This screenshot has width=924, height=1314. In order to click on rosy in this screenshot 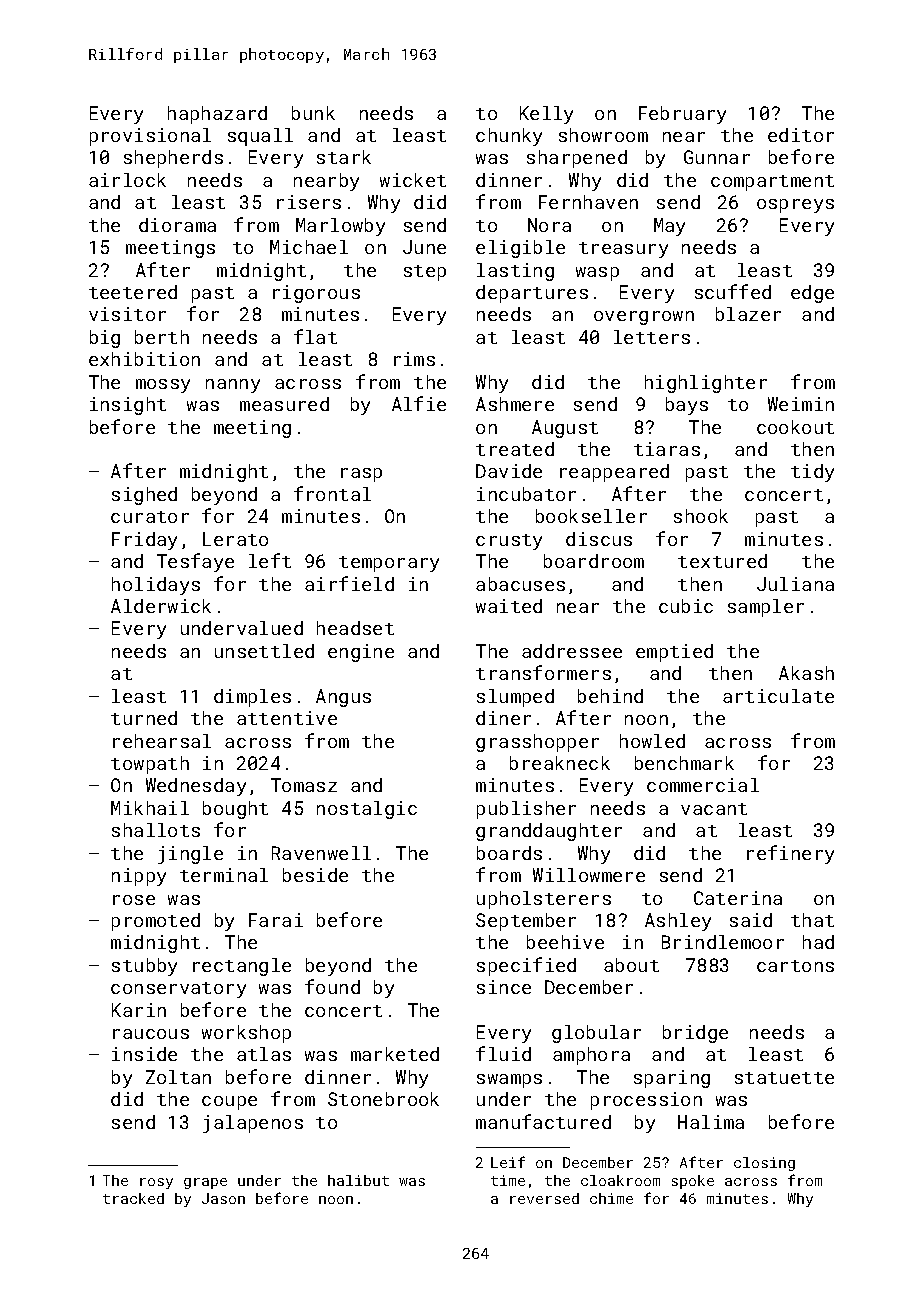, I will do `click(156, 1183)`.
